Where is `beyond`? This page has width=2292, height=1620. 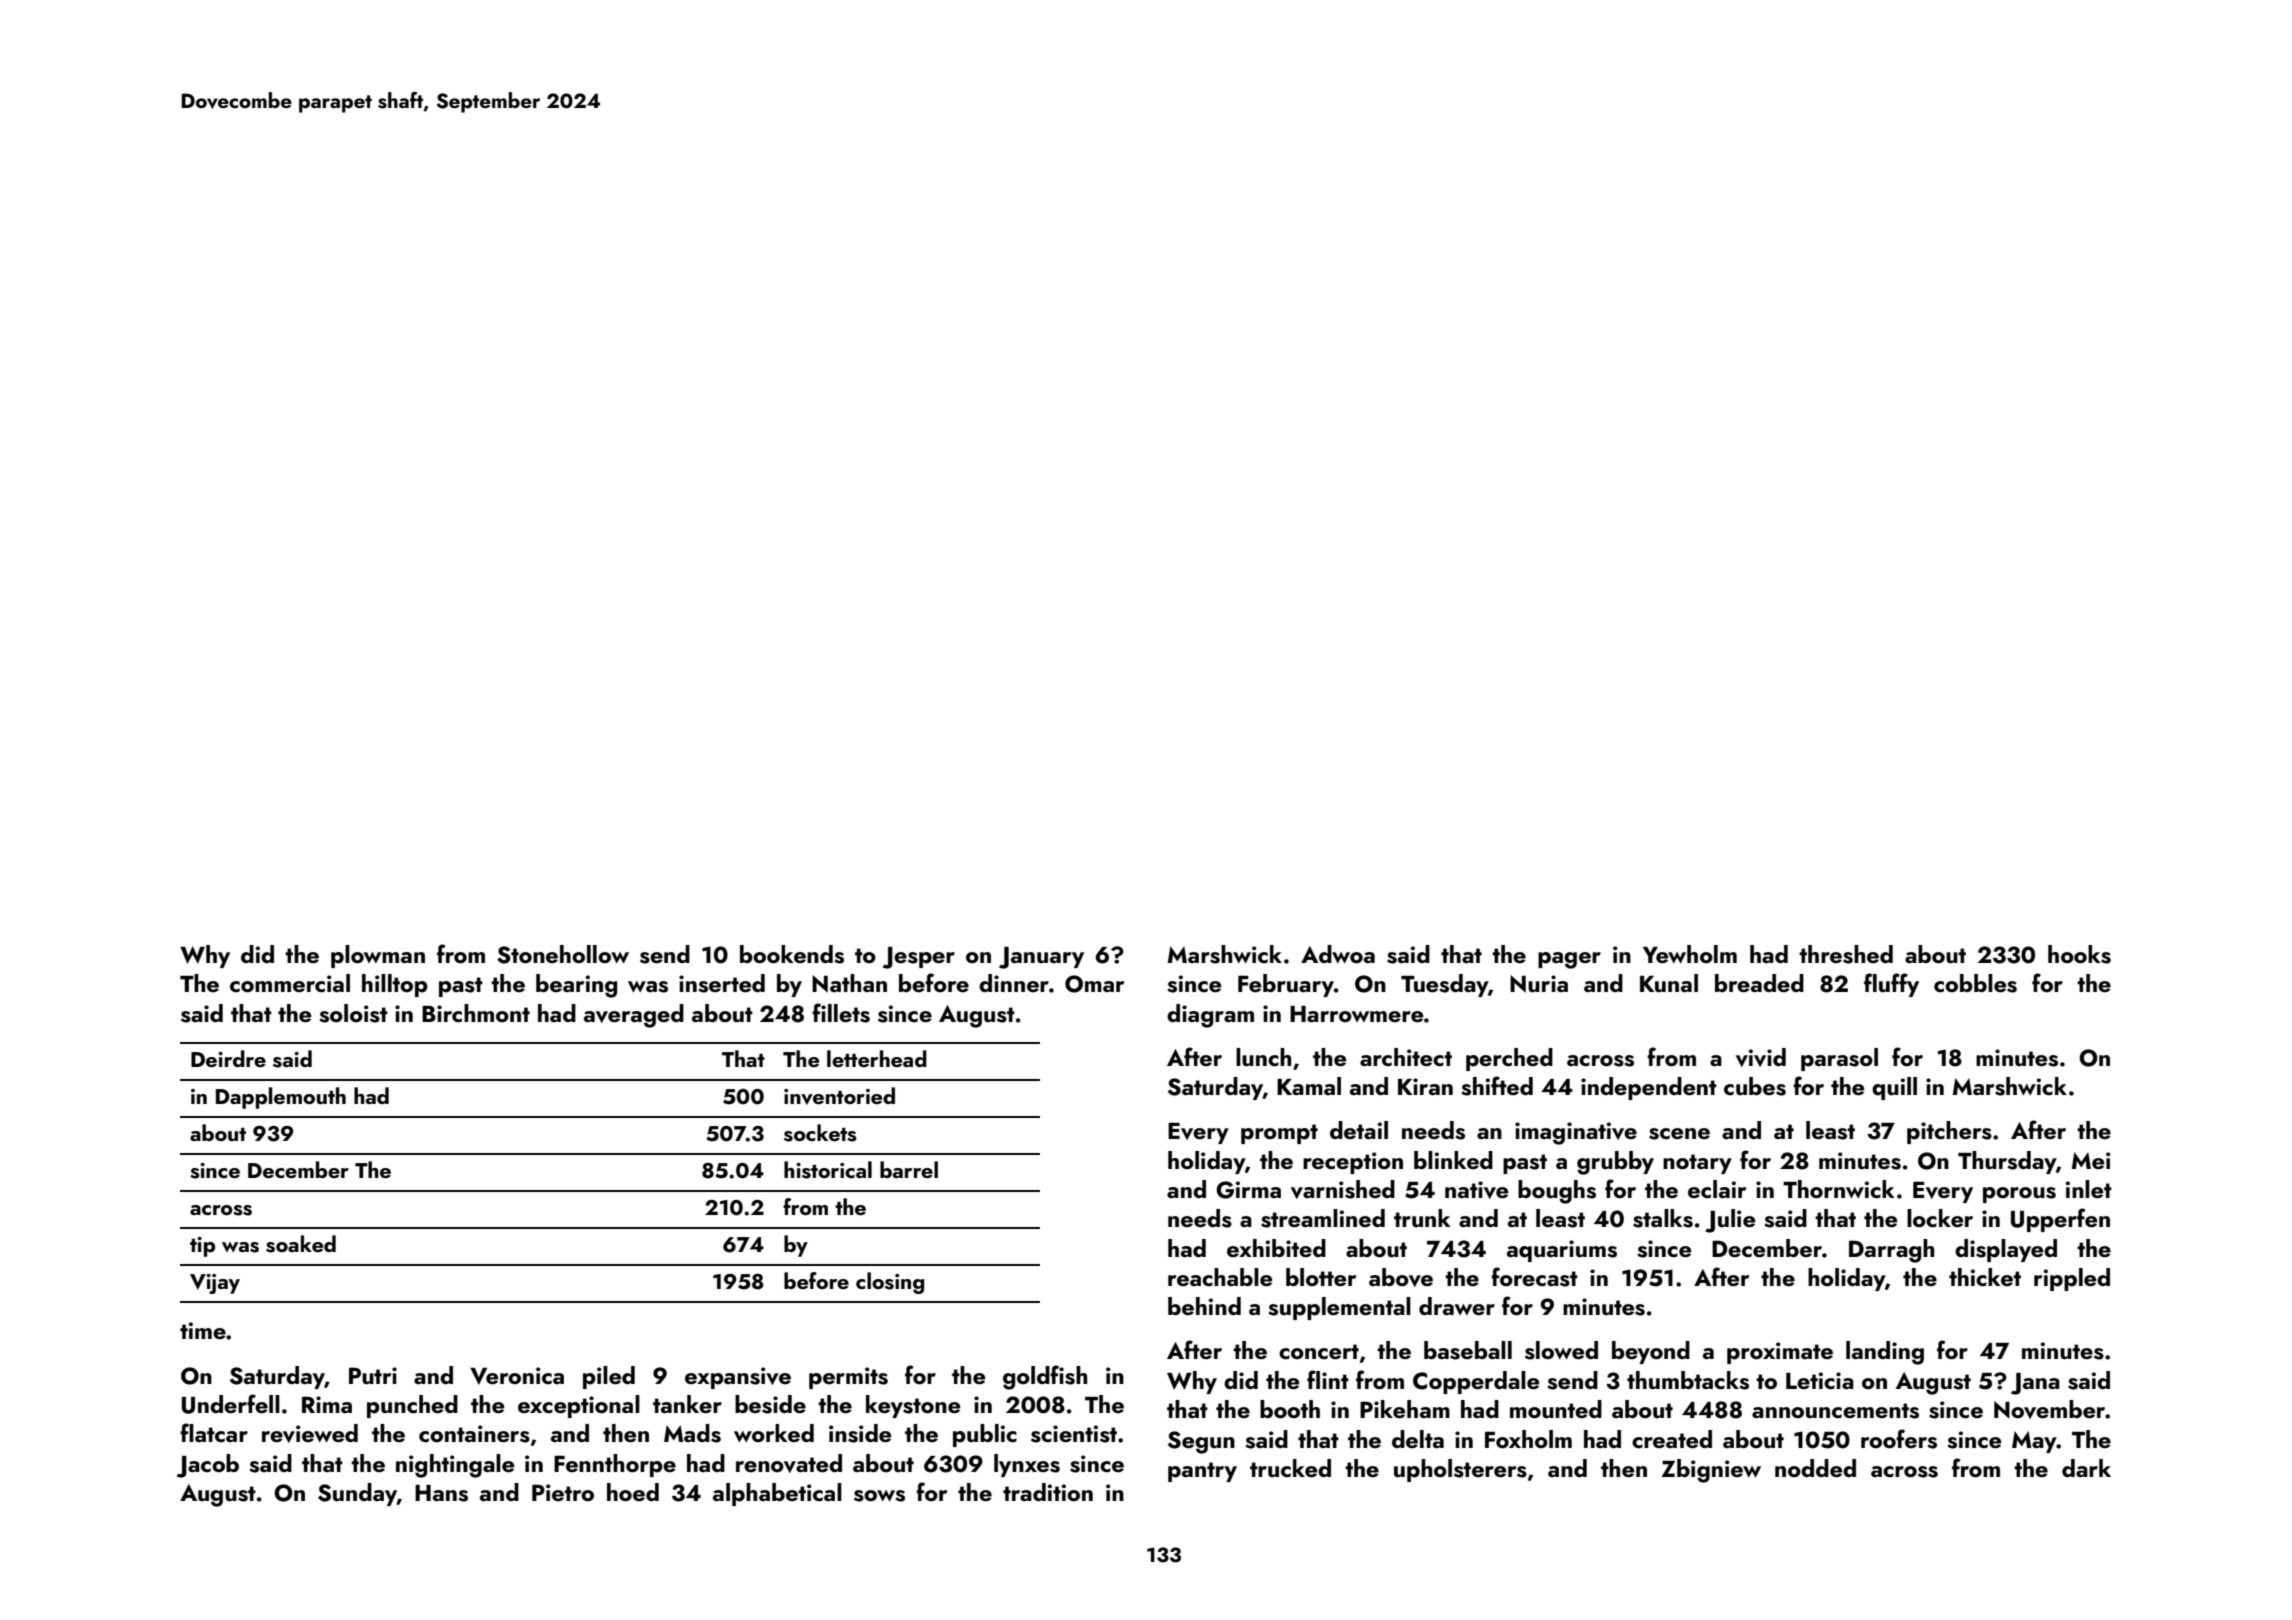 beyond is located at coordinates (1651, 1352).
